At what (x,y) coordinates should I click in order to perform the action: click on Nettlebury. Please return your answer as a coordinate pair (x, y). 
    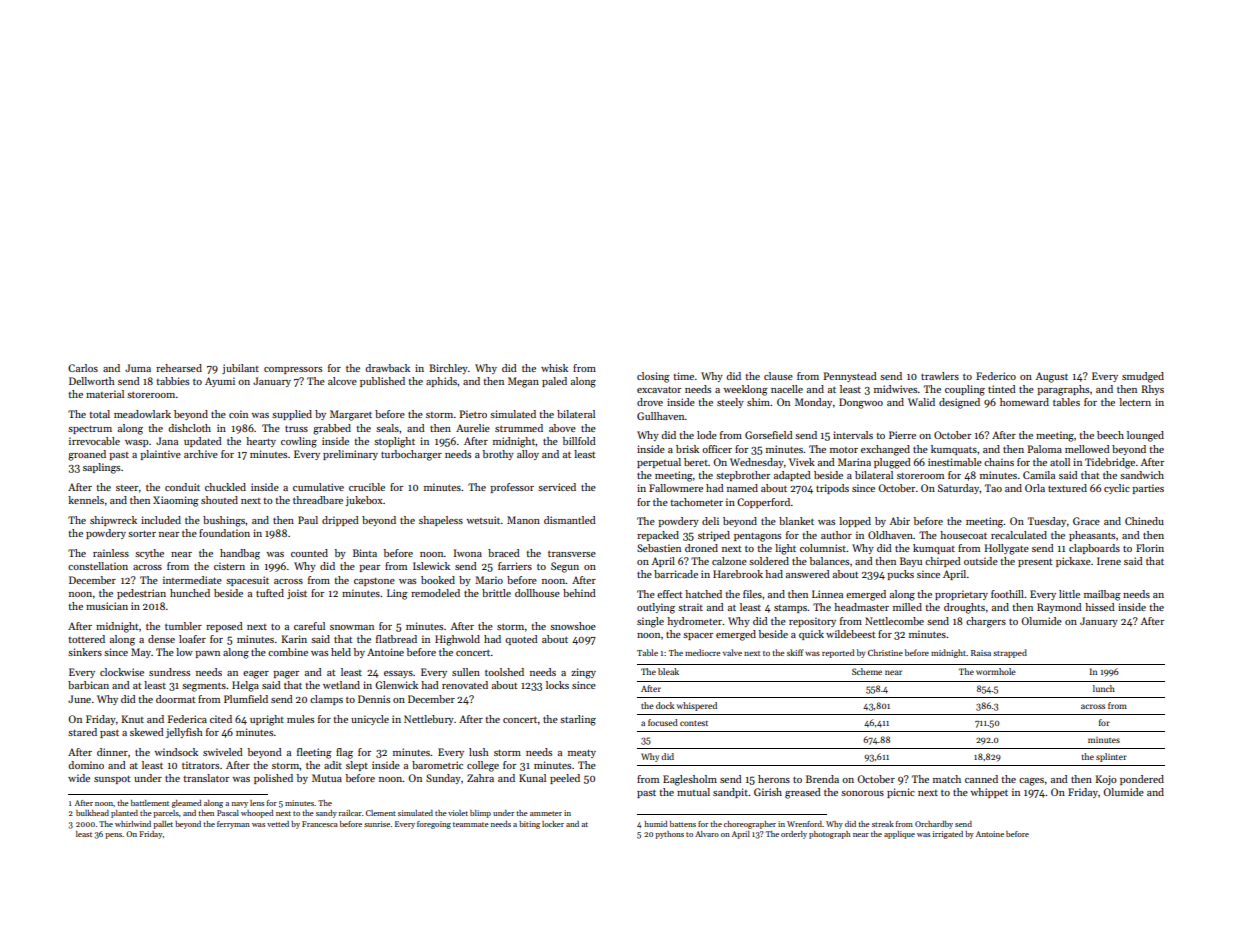
    Looking at the image, I should click on (429, 720).
